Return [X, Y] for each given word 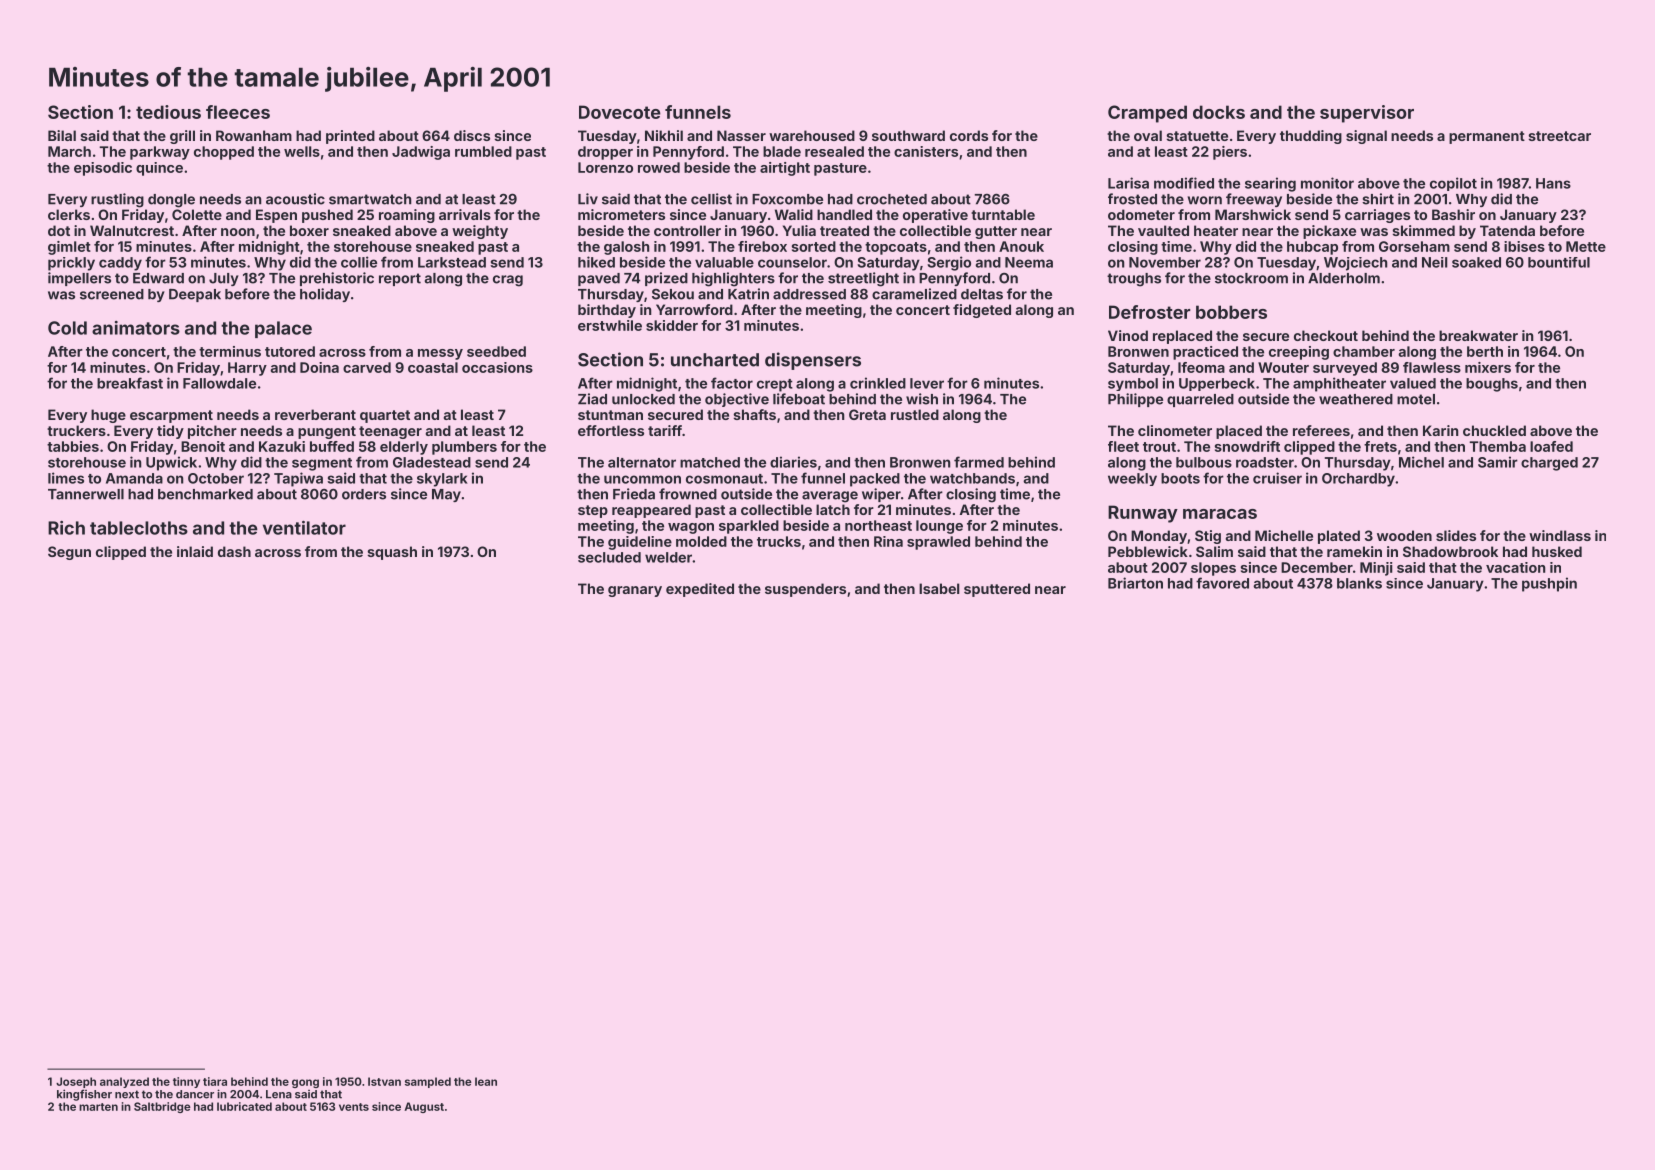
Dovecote [620, 112]
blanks [1359, 583]
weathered [1356, 399]
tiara [215, 1081]
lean [486, 1081]
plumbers [464, 448]
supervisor [1367, 114]
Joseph [76, 1082]
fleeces [238, 112]
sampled [428, 1082]
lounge [939, 527]
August [424, 1107]
